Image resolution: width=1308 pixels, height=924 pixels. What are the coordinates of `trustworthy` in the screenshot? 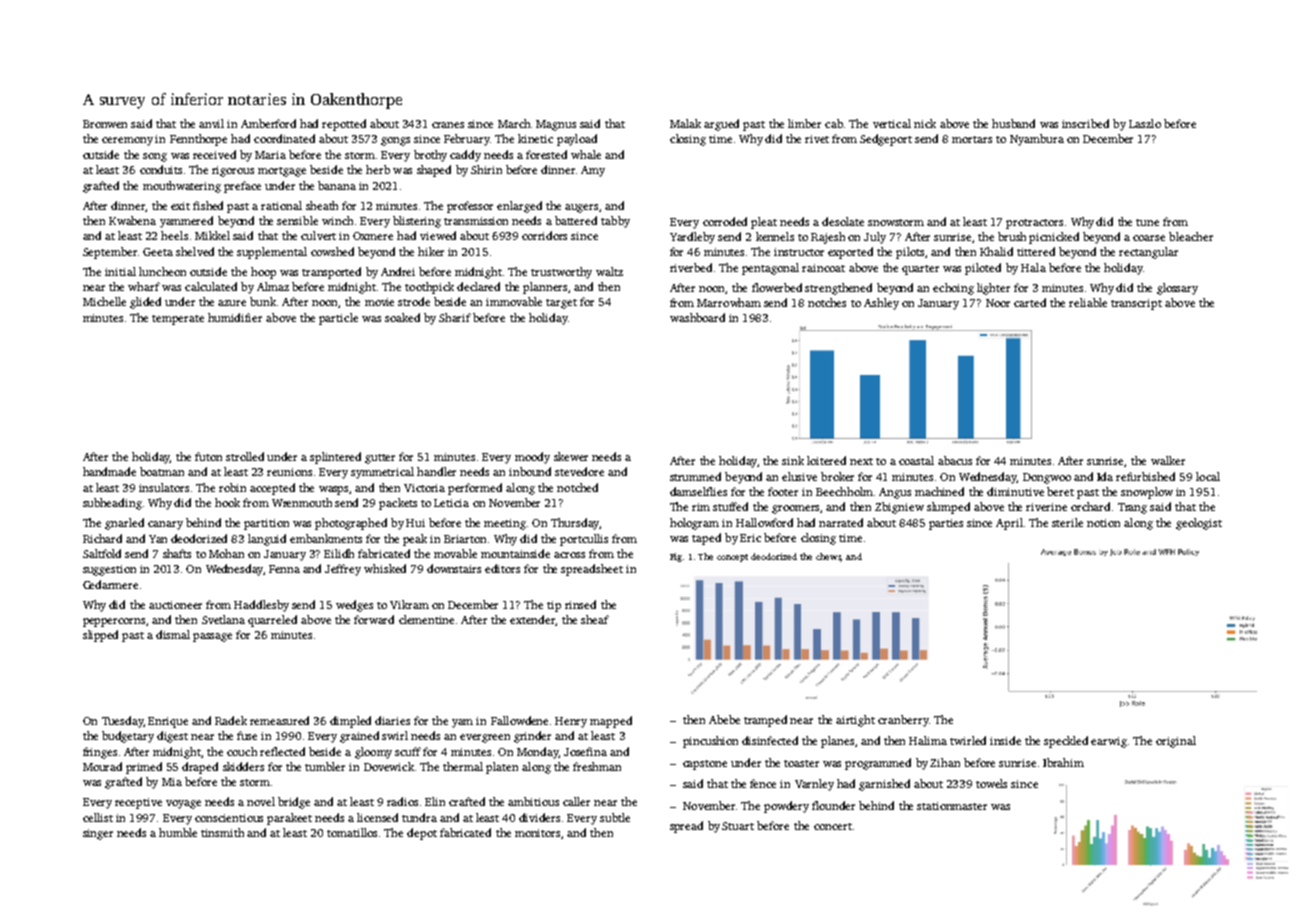 It's located at (561, 273).
